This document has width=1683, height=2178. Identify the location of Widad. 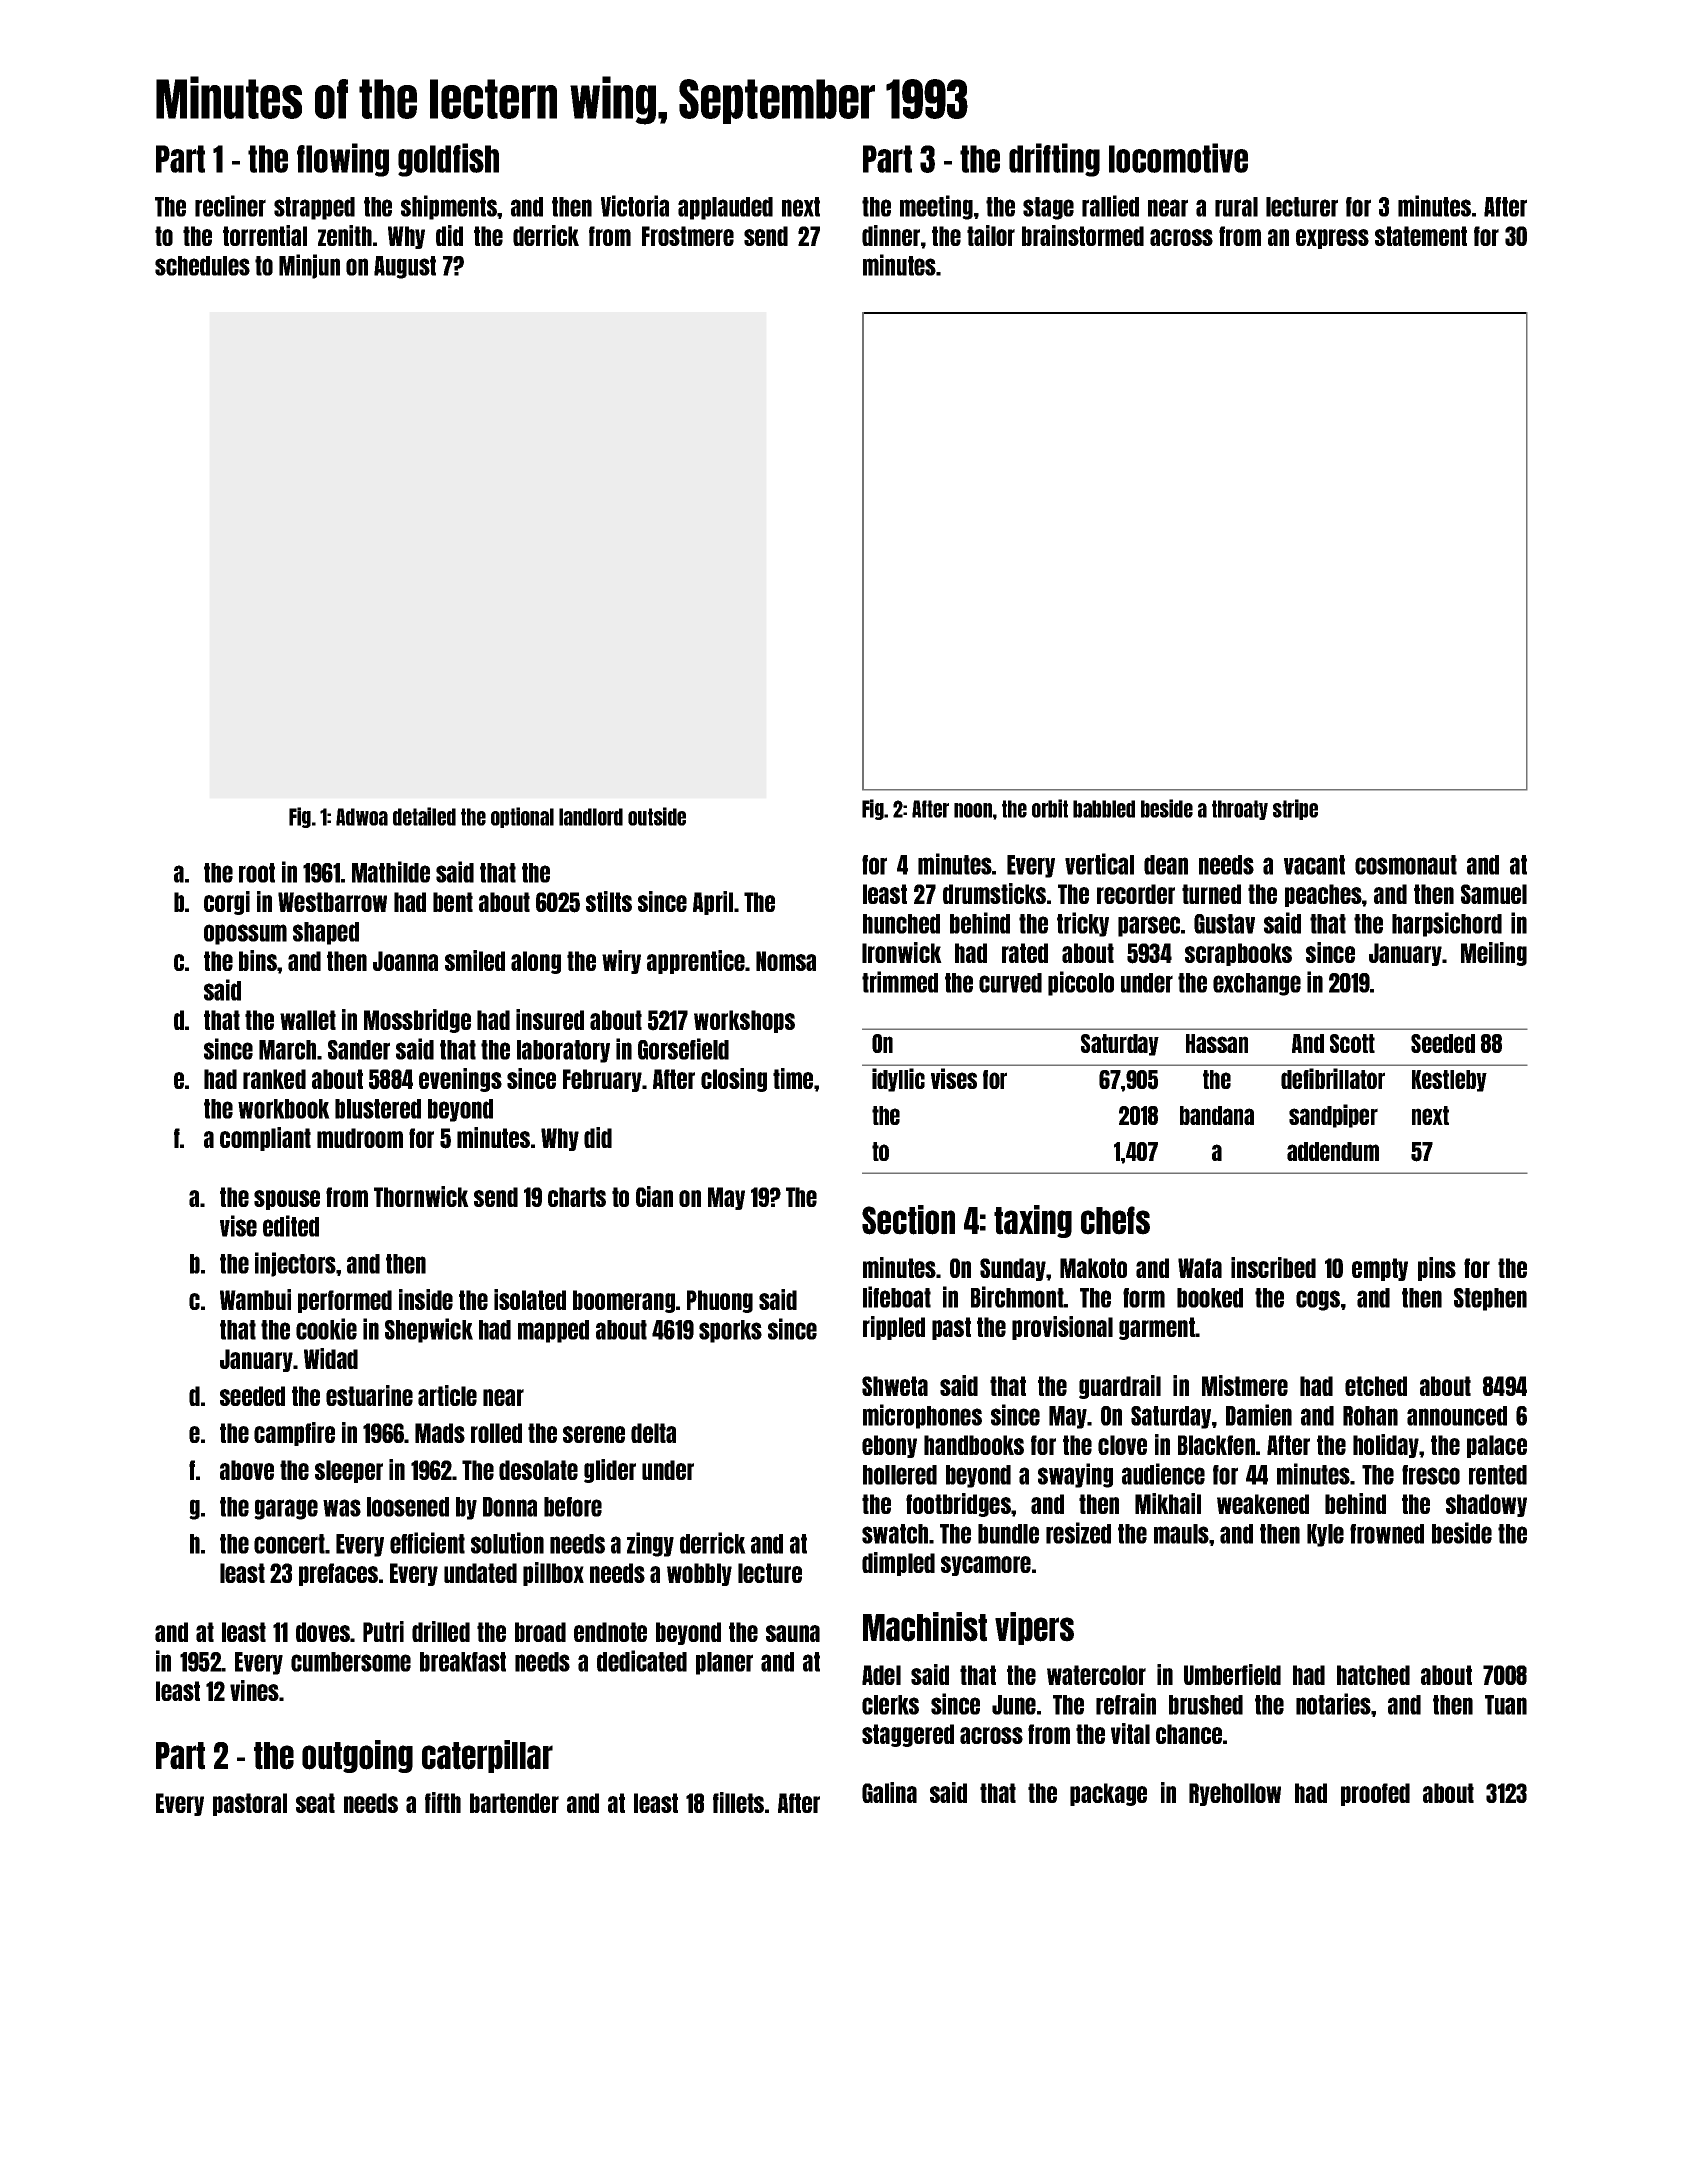
(331, 1358).
